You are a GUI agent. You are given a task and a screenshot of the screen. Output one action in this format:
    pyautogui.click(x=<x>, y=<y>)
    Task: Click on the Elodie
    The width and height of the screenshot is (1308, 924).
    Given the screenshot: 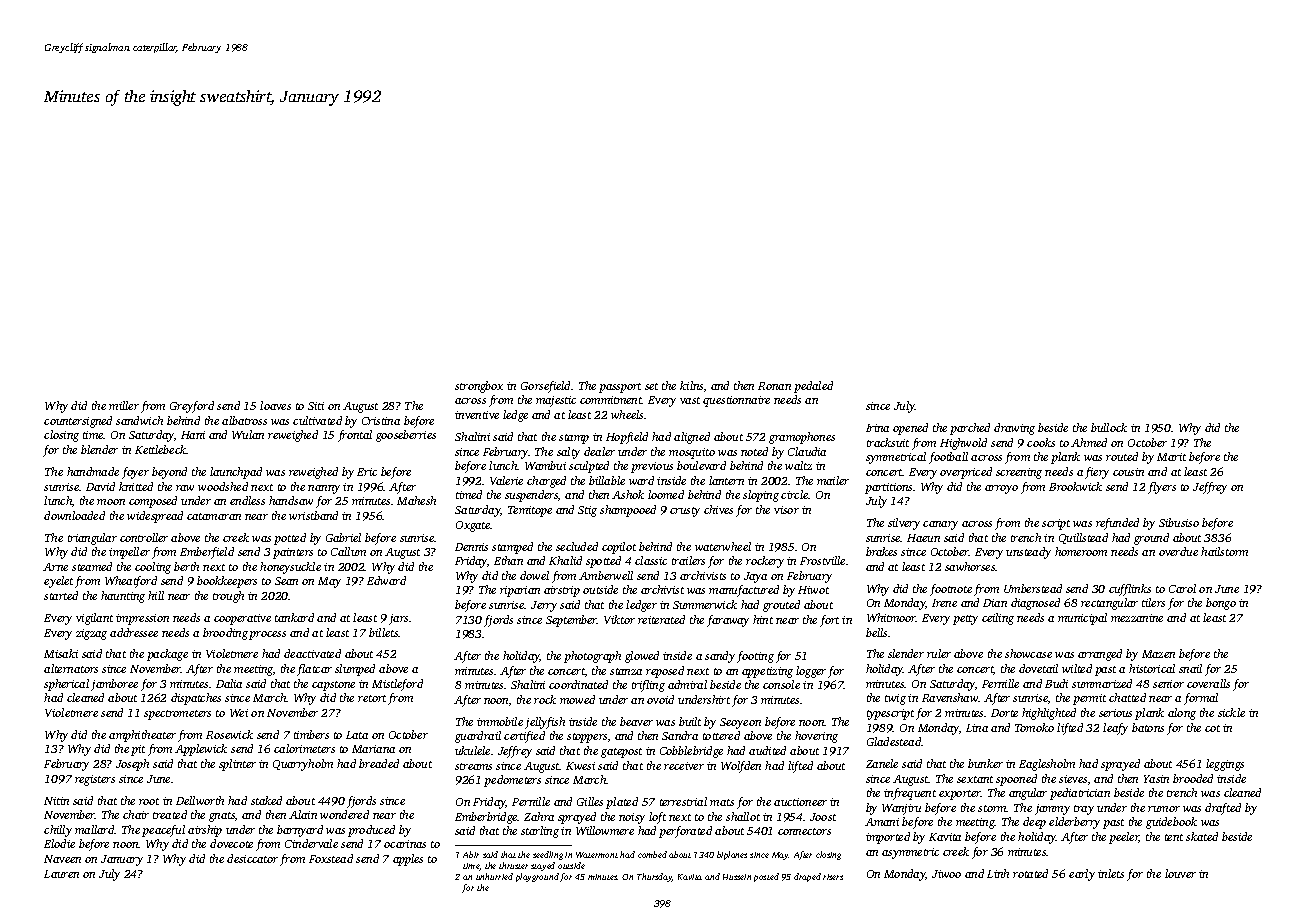 What is the action you would take?
    pyautogui.click(x=59, y=843)
